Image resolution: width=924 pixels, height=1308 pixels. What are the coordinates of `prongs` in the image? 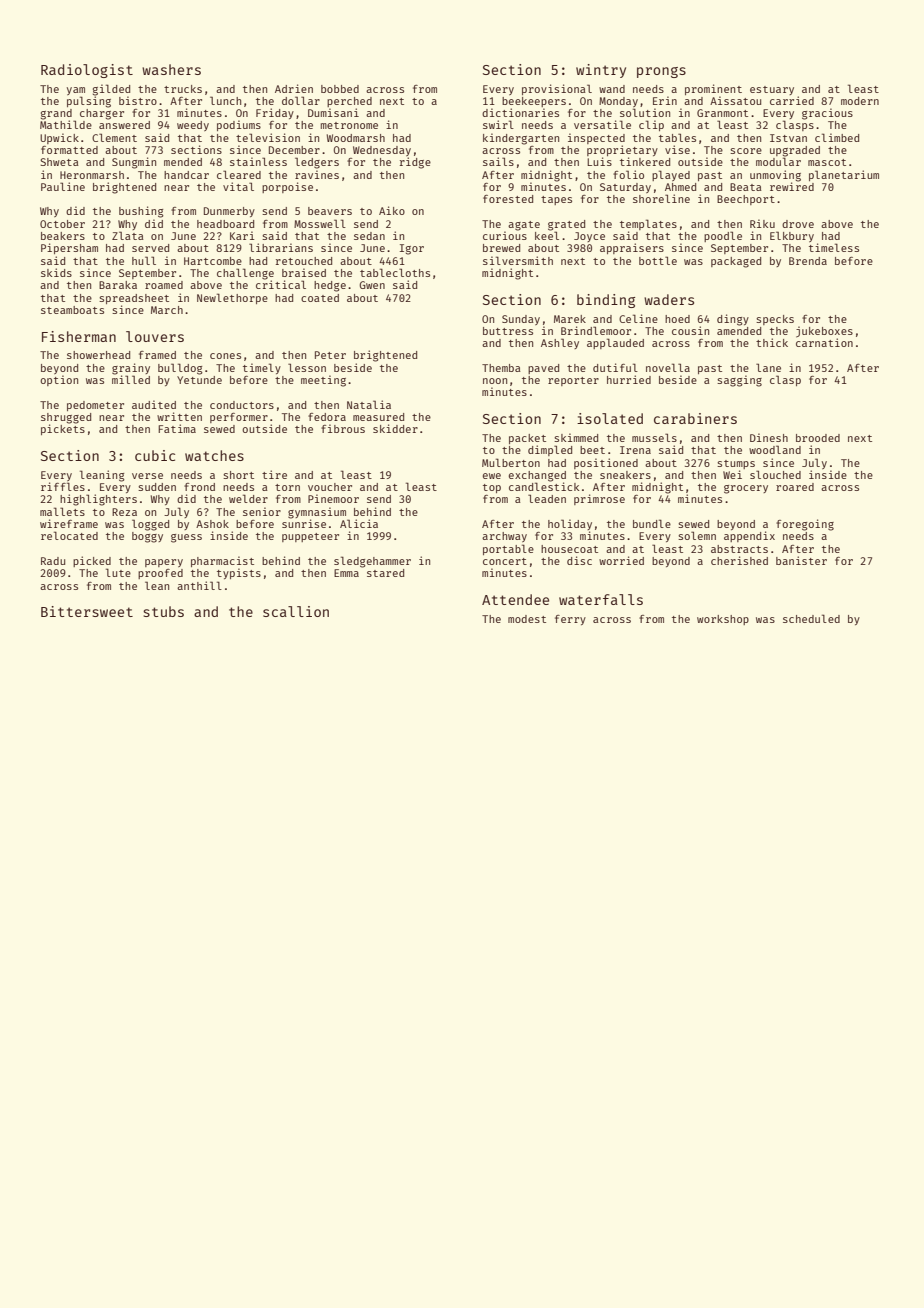 It's located at (661, 72).
